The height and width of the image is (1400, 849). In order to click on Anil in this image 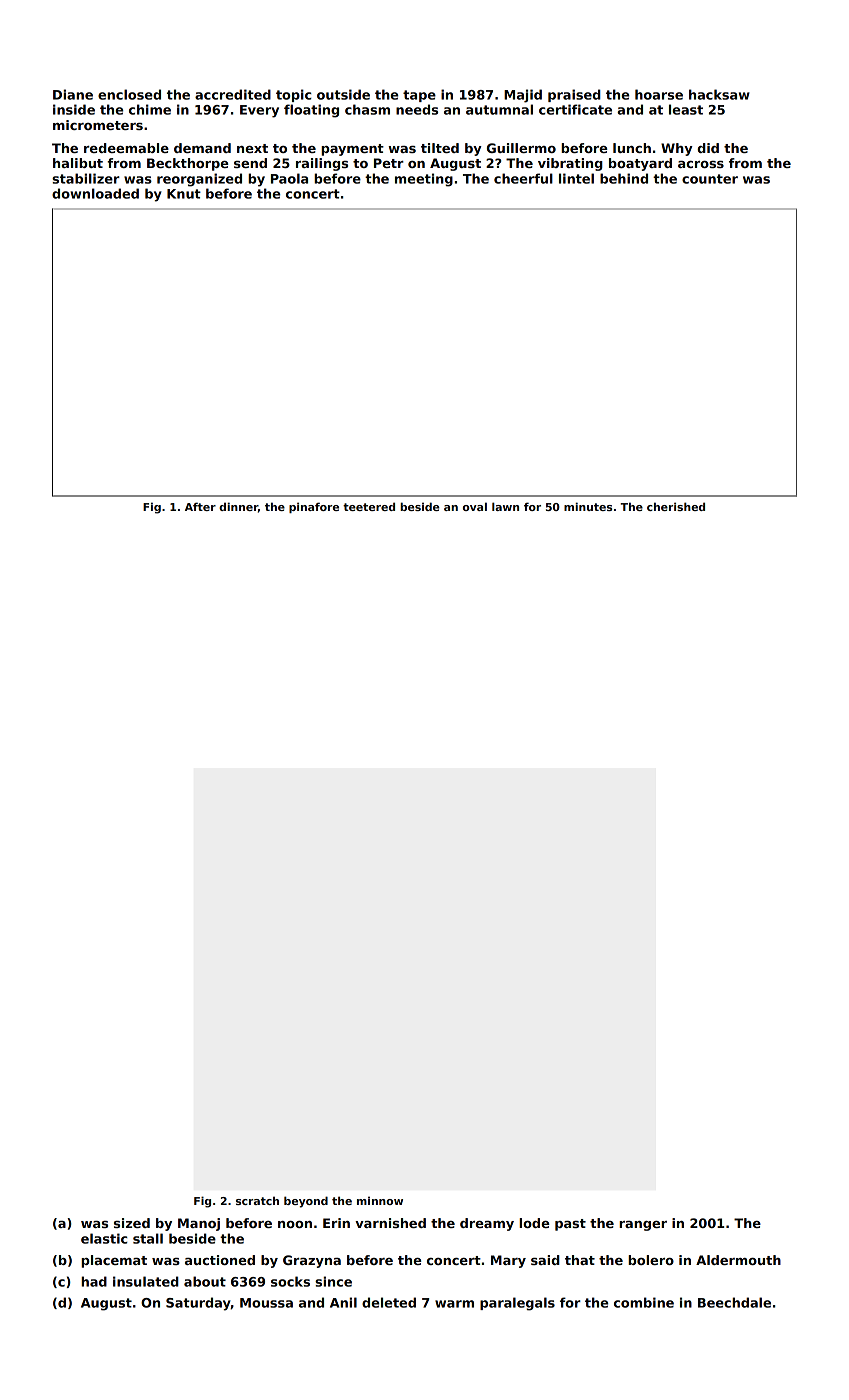, I will do `click(343, 1302)`.
